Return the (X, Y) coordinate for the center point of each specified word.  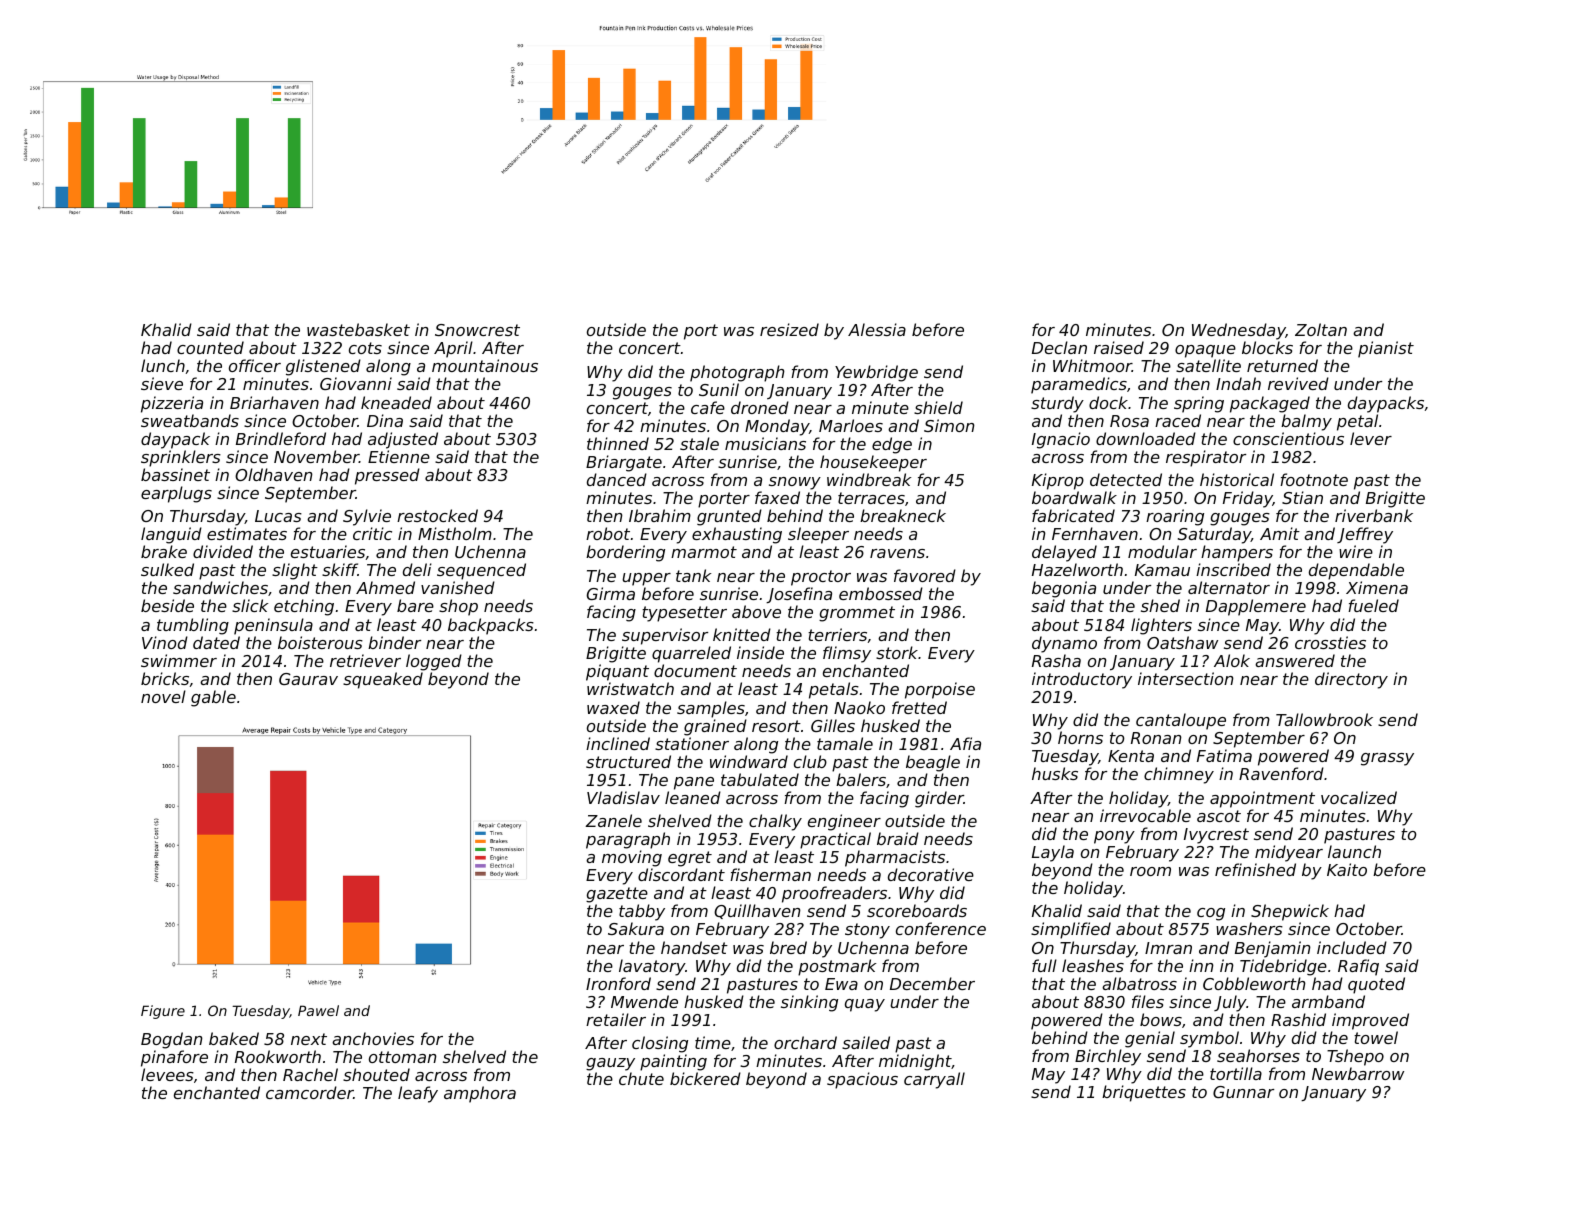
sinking (809, 1003)
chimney (1179, 775)
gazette (617, 895)
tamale (845, 743)
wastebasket (358, 329)
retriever (365, 660)
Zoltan (1321, 329)
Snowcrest (477, 330)
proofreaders (834, 894)
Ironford (618, 983)
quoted (1376, 985)
